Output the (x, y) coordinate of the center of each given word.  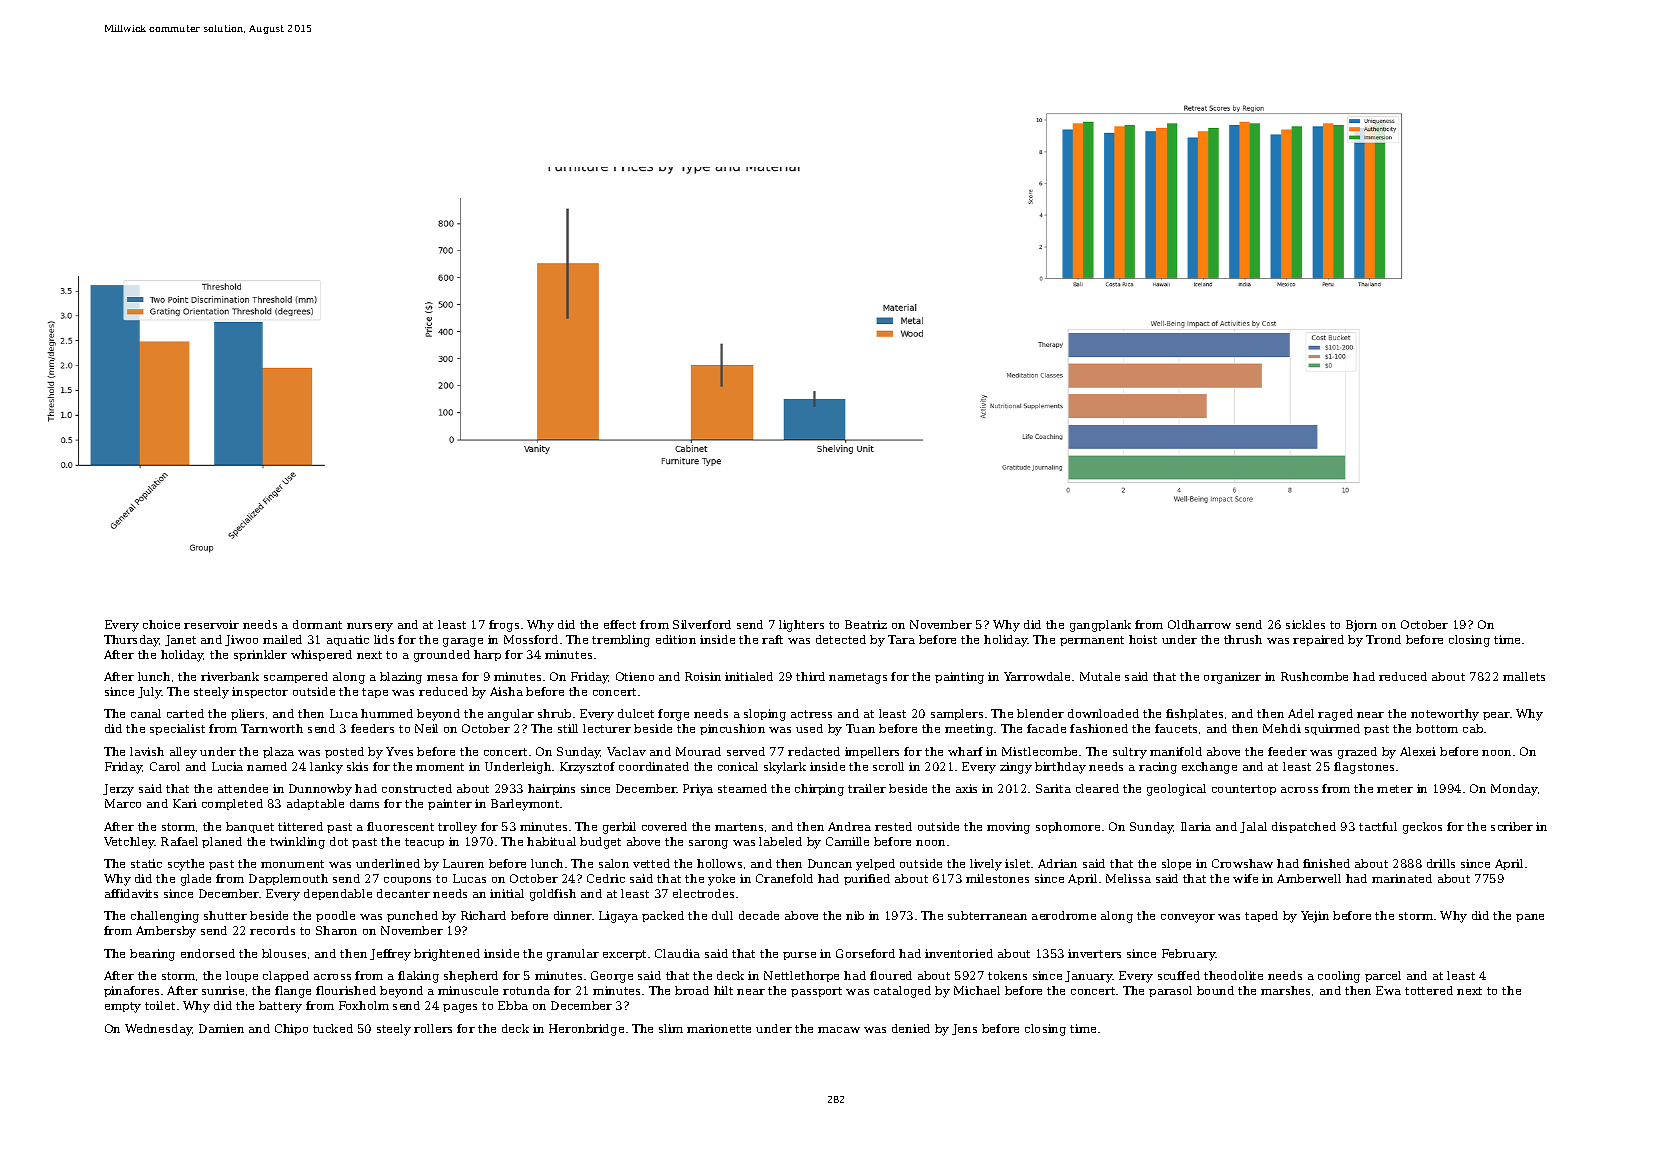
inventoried (959, 953)
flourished (346, 990)
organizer (1232, 678)
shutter (225, 915)
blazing (401, 678)
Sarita (1053, 788)
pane (1530, 918)
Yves (399, 751)
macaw (839, 1030)
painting (959, 678)
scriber (1512, 826)
